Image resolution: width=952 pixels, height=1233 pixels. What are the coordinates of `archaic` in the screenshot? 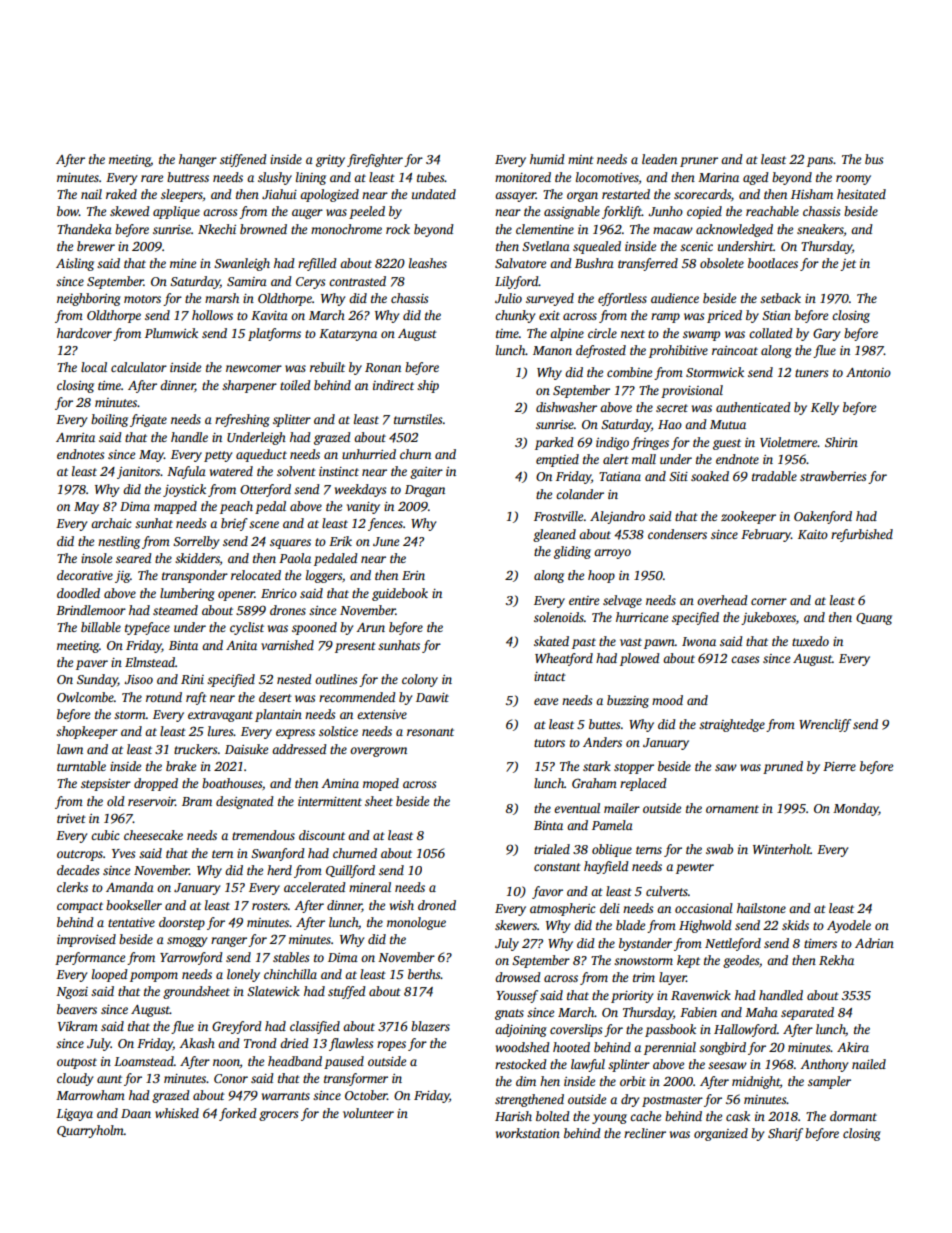 It's located at (111, 523).
